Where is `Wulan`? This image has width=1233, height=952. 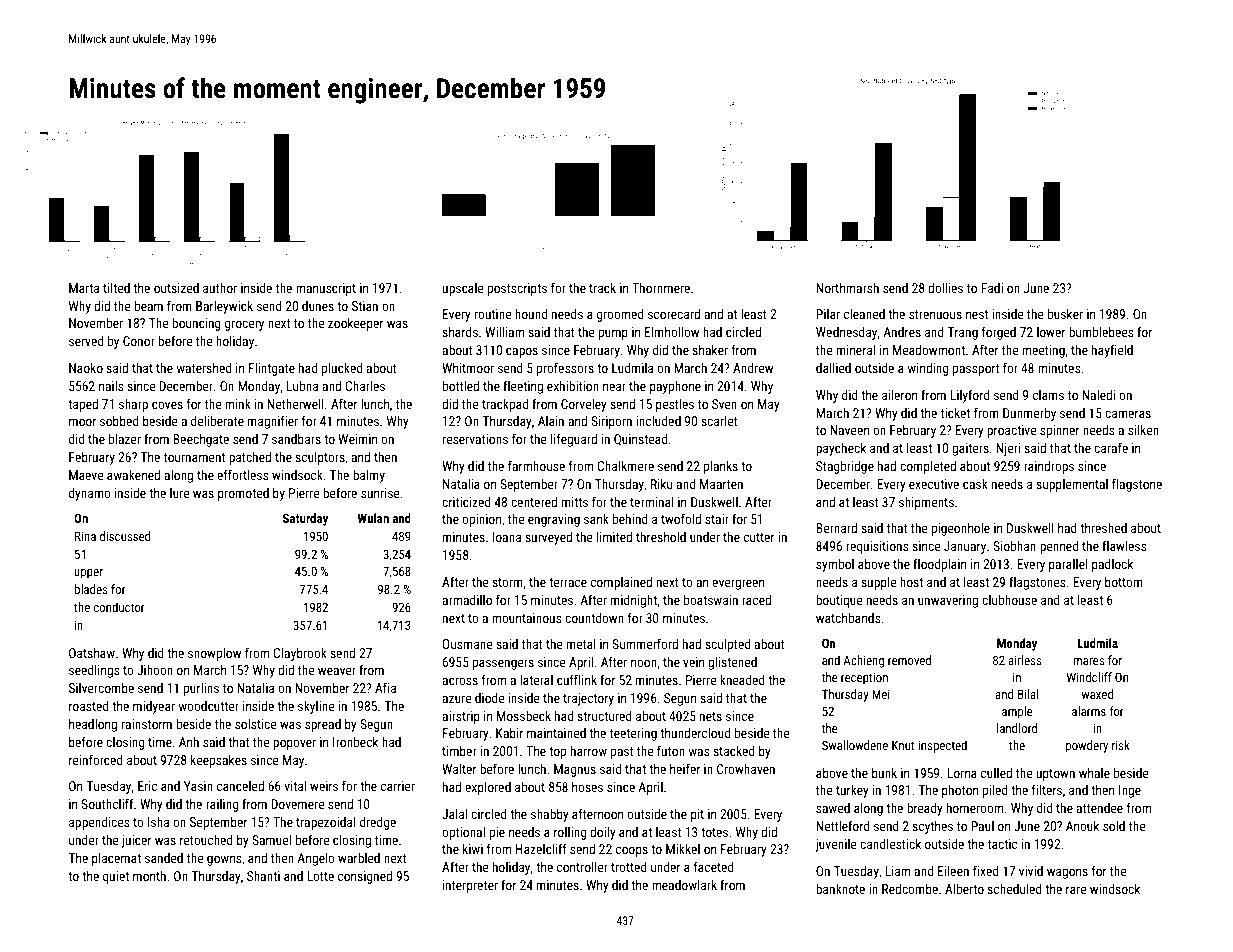
Wulan is located at coordinates (373, 518).
